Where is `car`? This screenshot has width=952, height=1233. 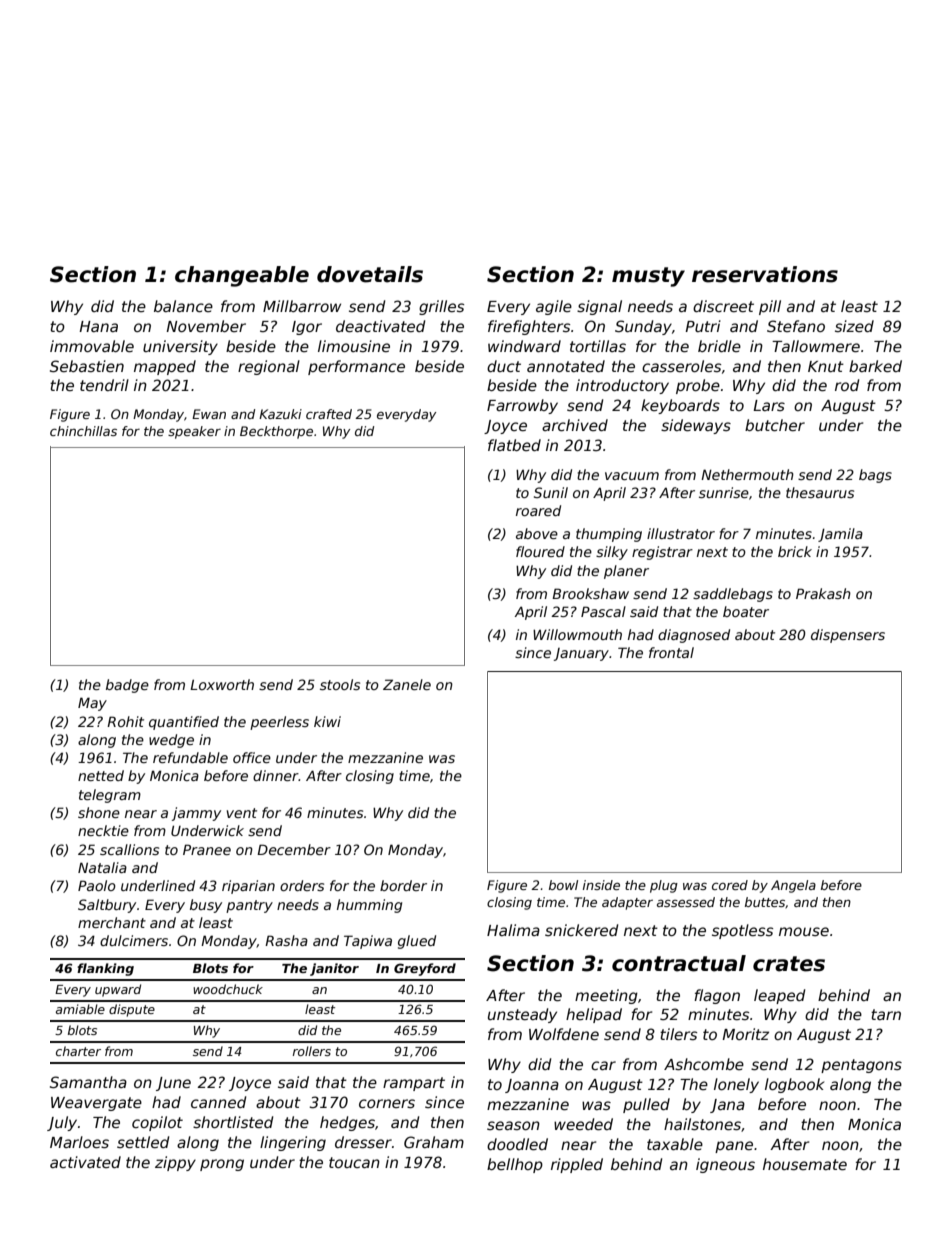
car is located at coordinates (603, 1065).
